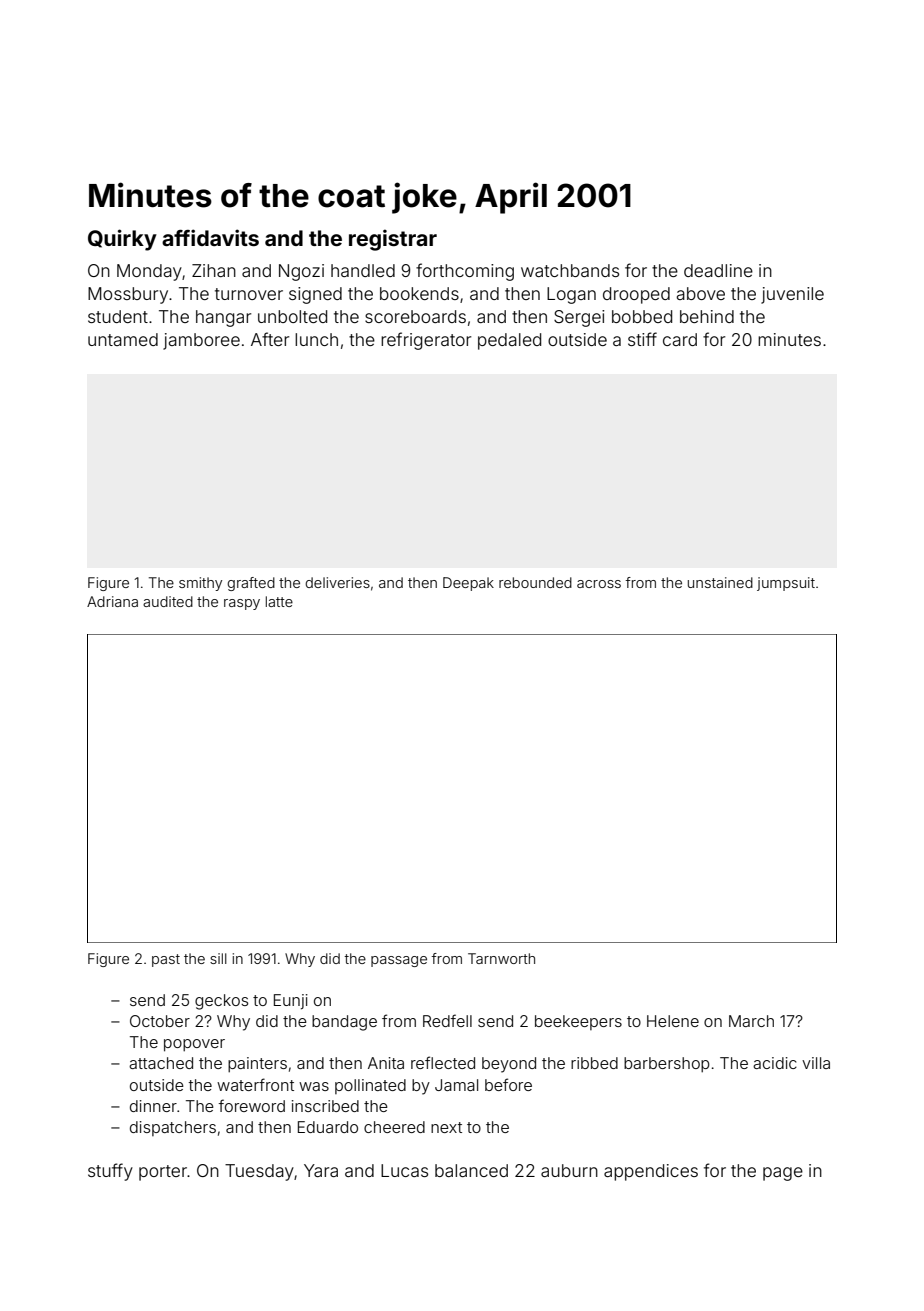 This screenshot has height=1311, width=924. I want to click on Quirky, so click(122, 240).
